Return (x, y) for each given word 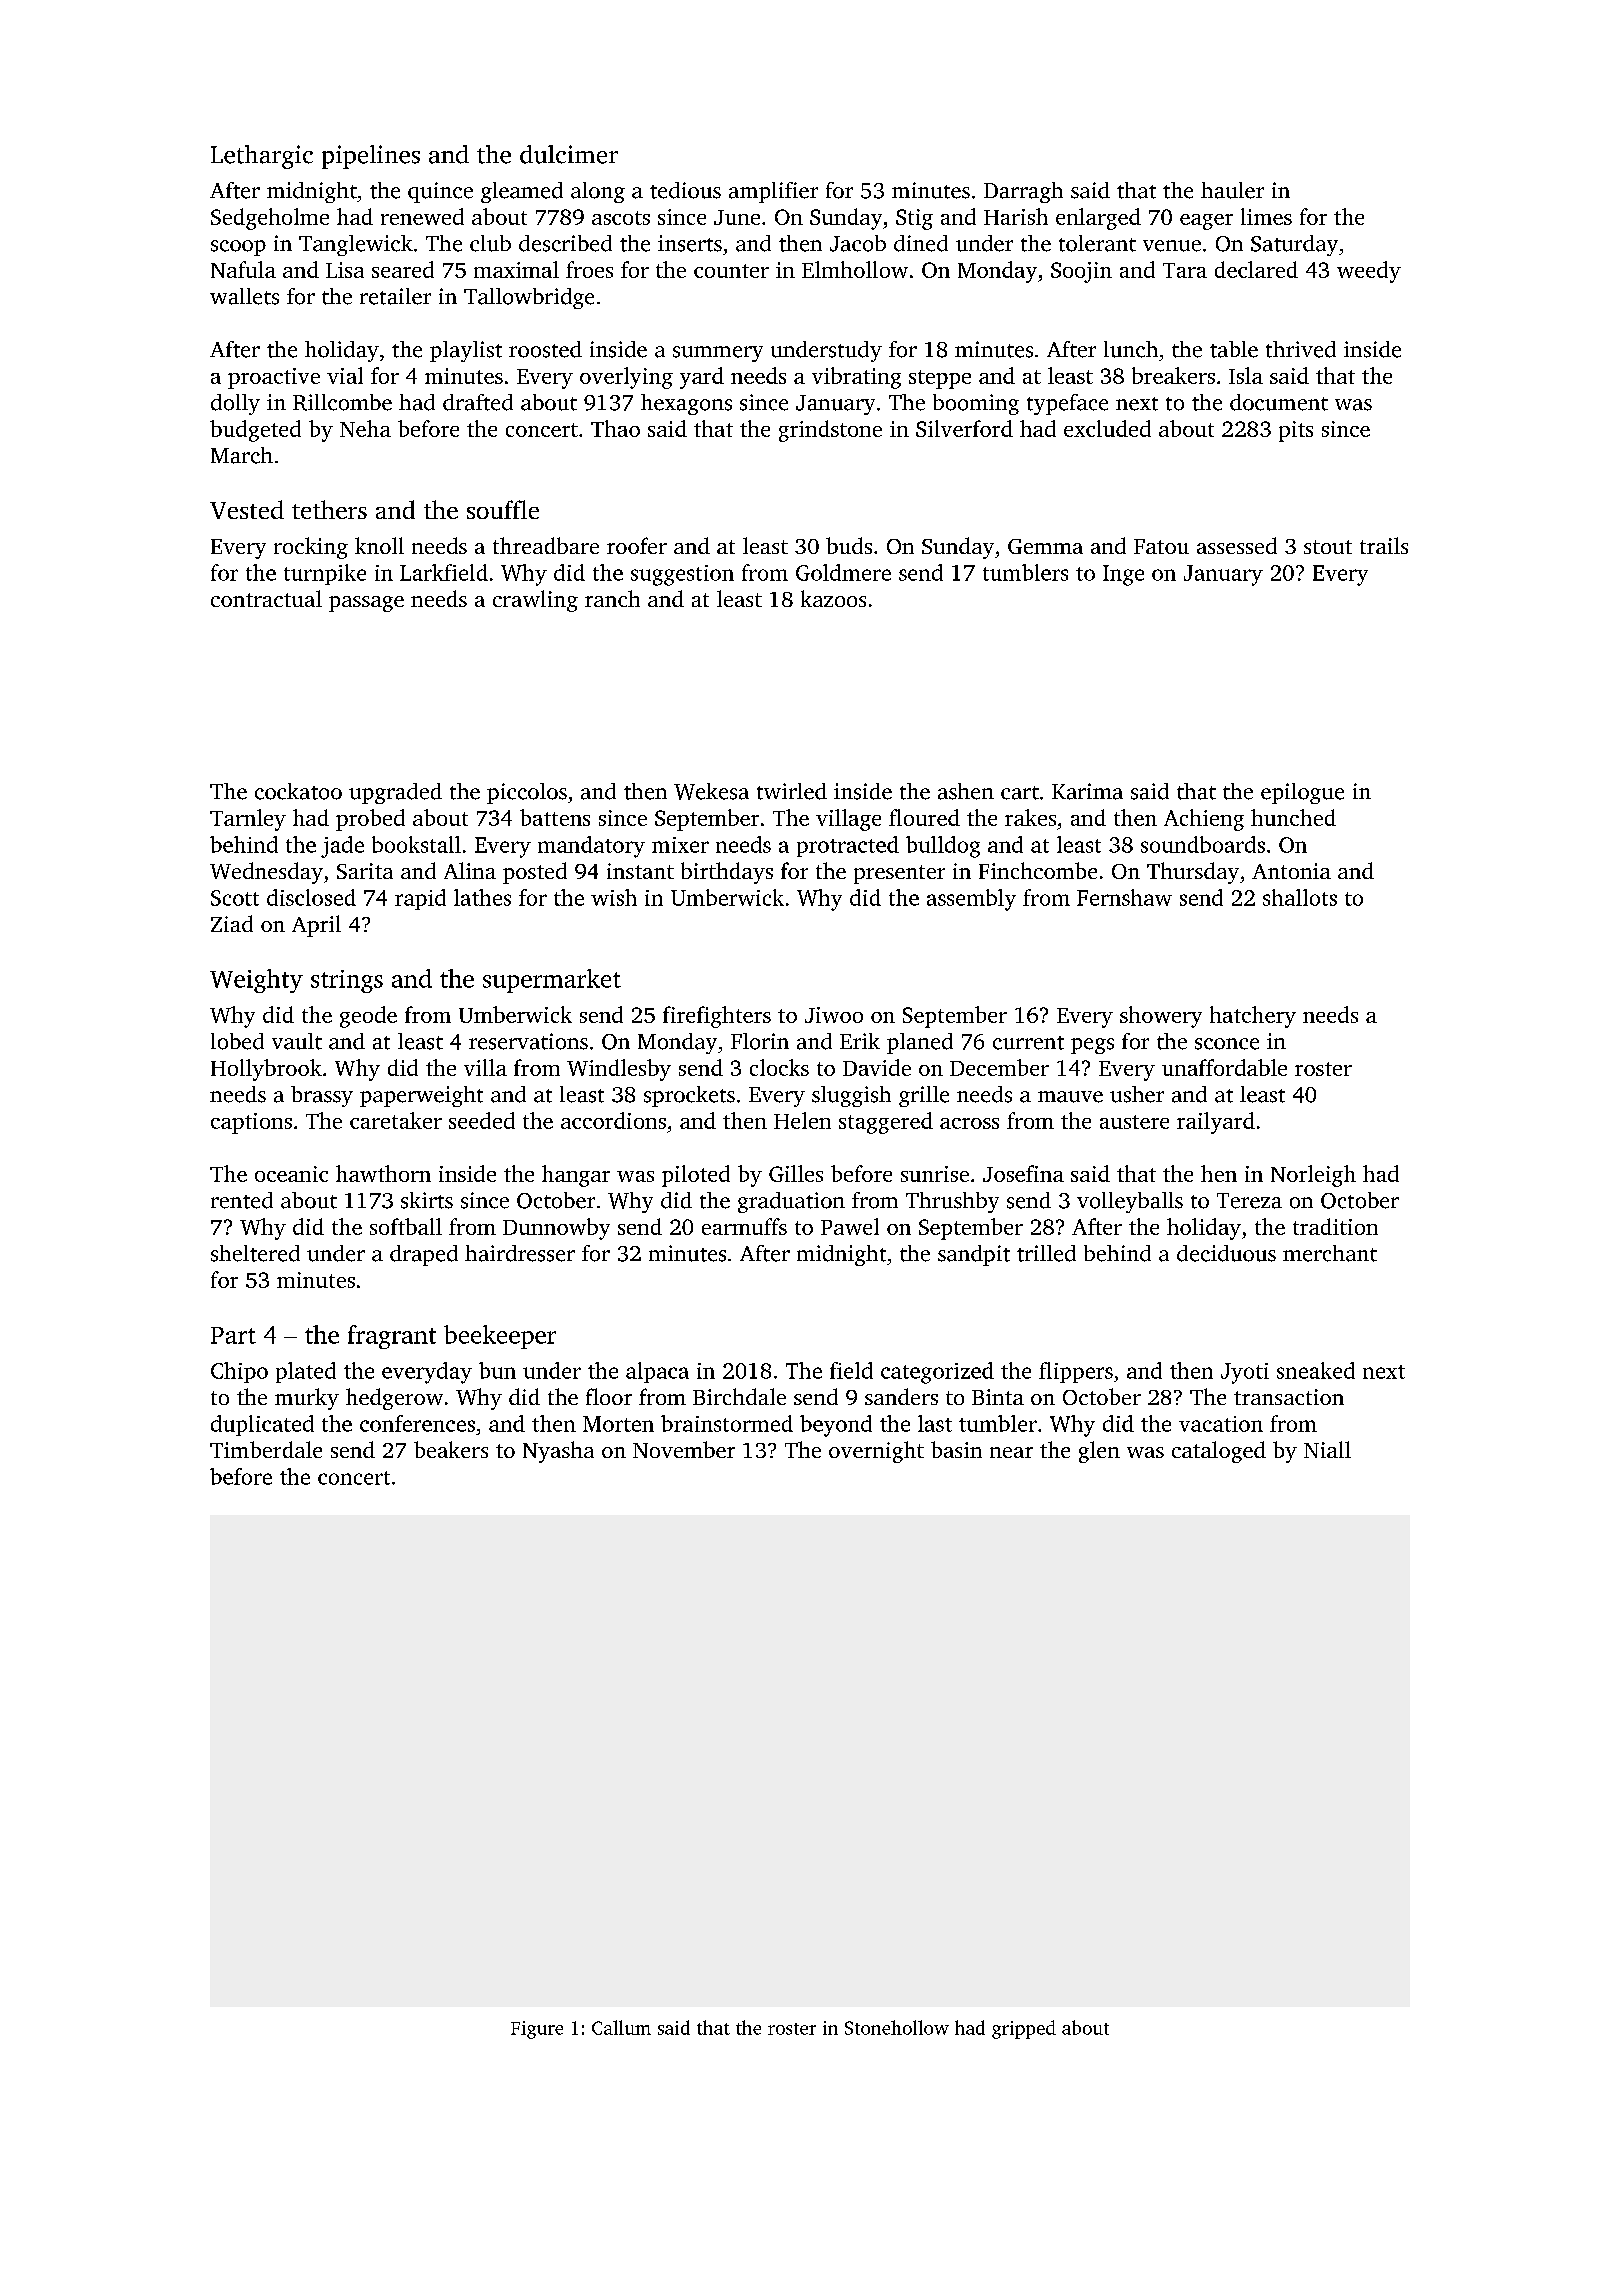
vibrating (856, 378)
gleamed (522, 192)
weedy (1369, 272)
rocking (311, 548)
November (684, 1449)
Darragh (1023, 192)
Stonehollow (897, 2027)
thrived (1301, 349)
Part (233, 1335)
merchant (1330, 1253)
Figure (537, 2030)
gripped (1024, 2029)
